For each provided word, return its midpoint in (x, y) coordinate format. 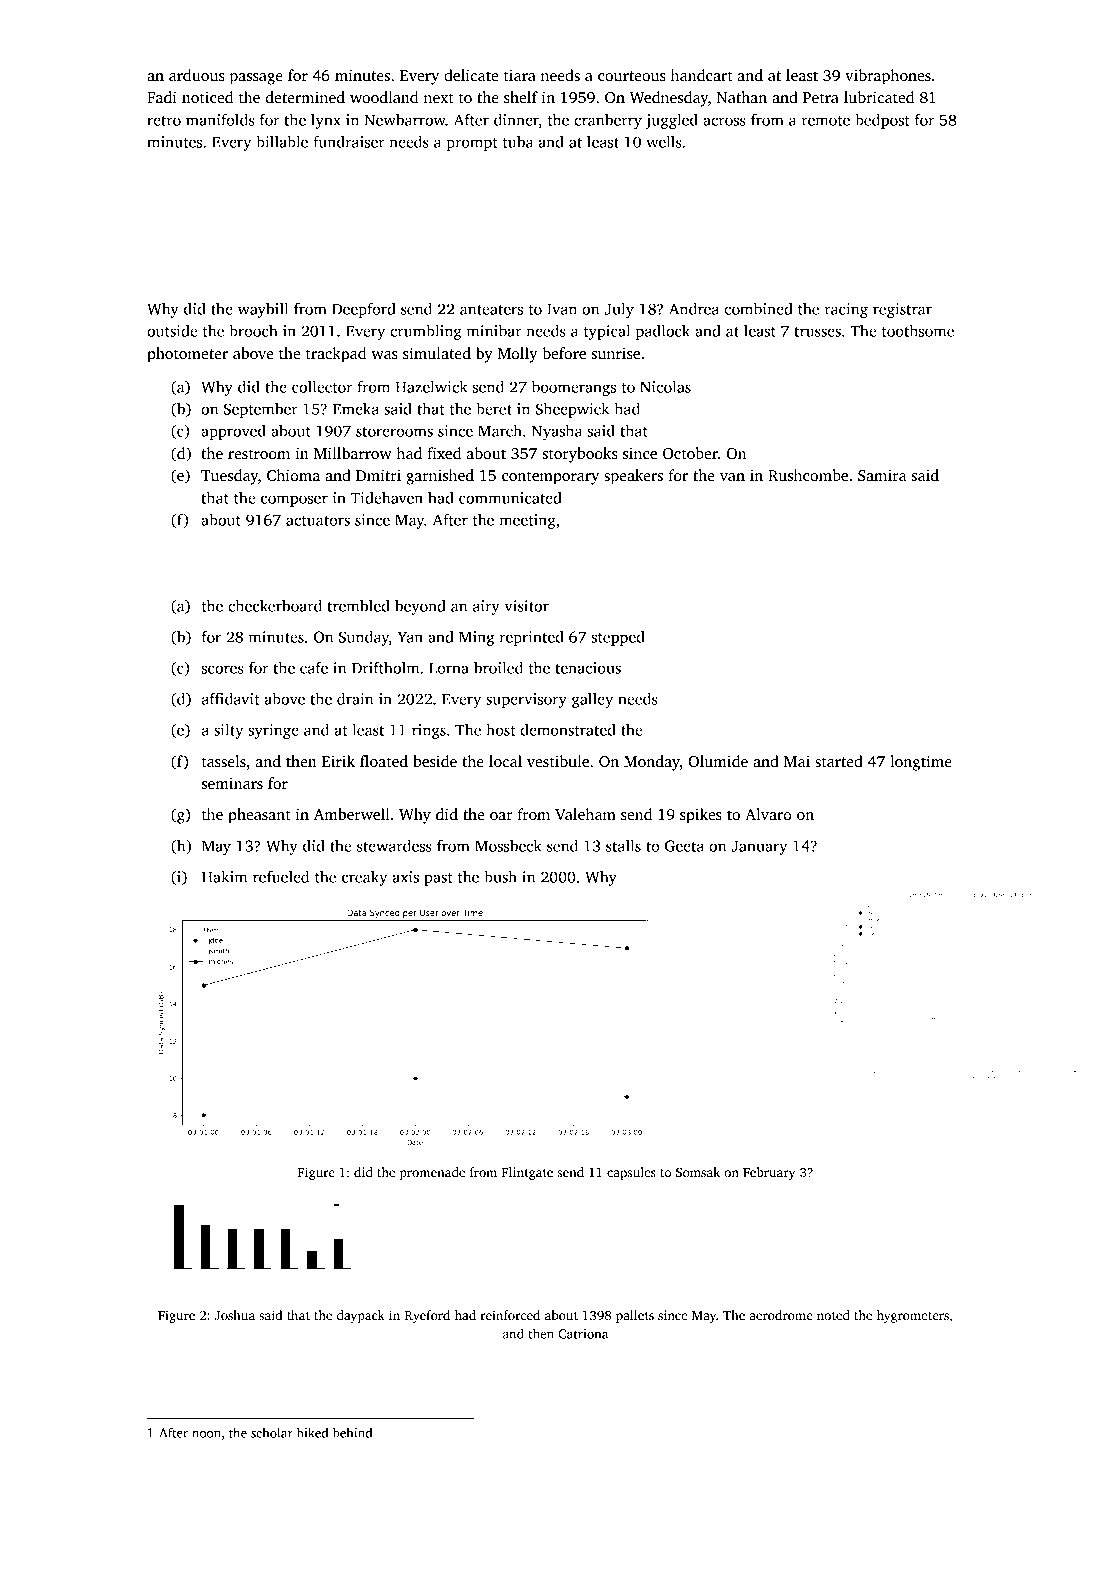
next (439, 98)
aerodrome (781, 1315)
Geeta (684, 846)
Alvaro (768, 814)
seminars (232, 783)
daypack (361, 1316)
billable (282, 141)
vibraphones (888, 77)
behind (352, 1433)
